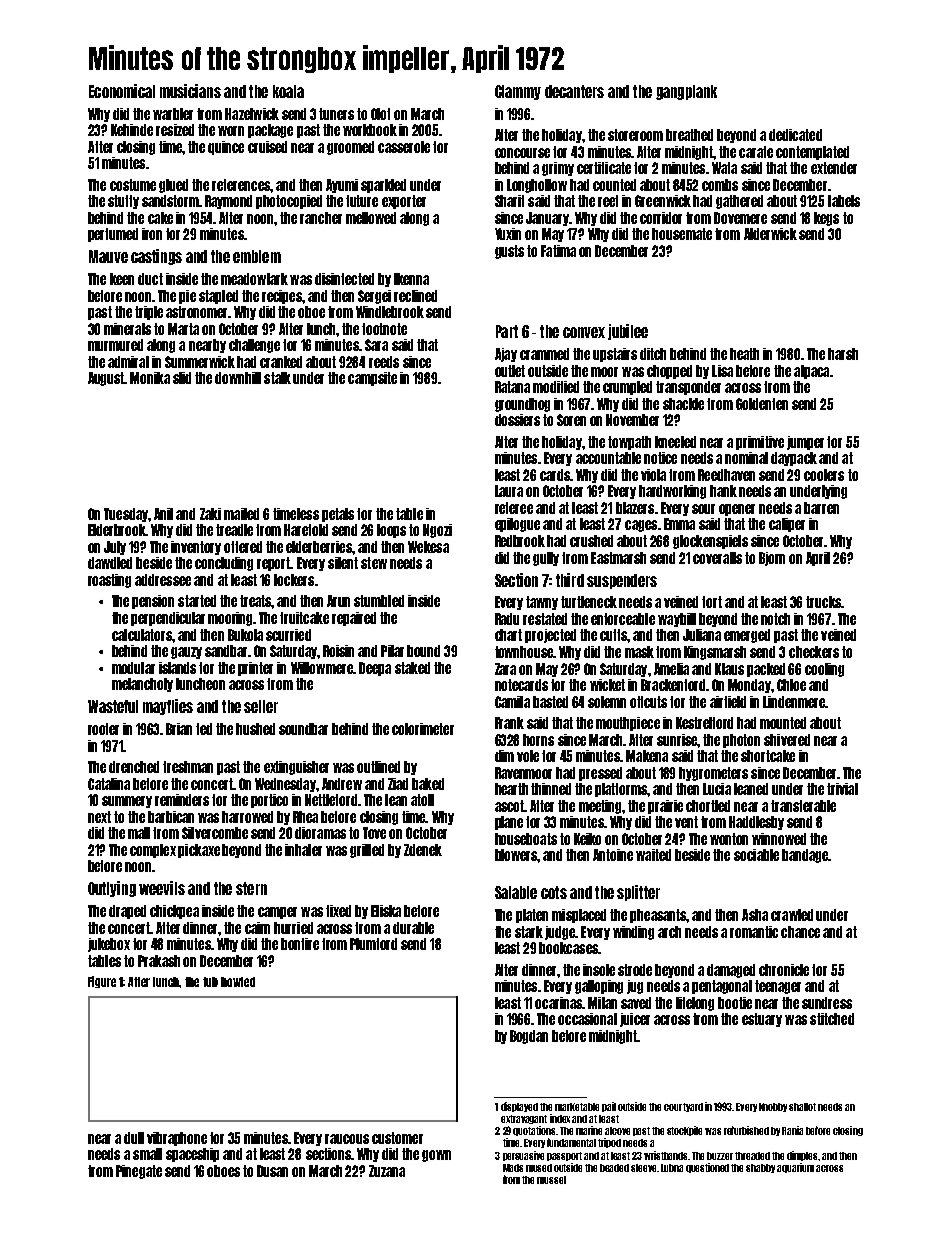 This image has height=1233, width=952. What do you see at coordinates (285, 785) in the image?
I see `Wednesday` at bounding box center [285, 785].
